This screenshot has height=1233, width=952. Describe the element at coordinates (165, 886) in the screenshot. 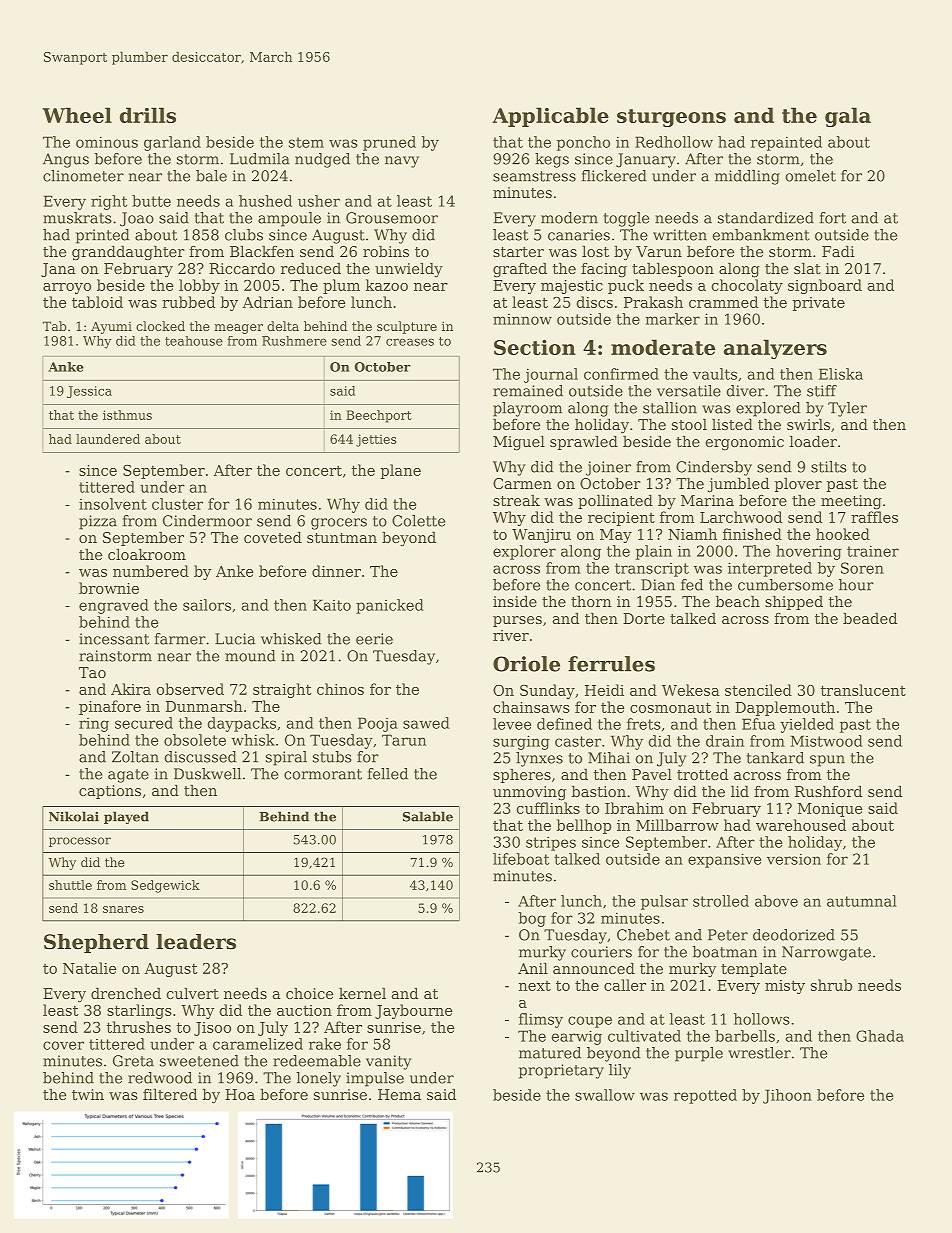

I see `Sedgewick` at that location.
